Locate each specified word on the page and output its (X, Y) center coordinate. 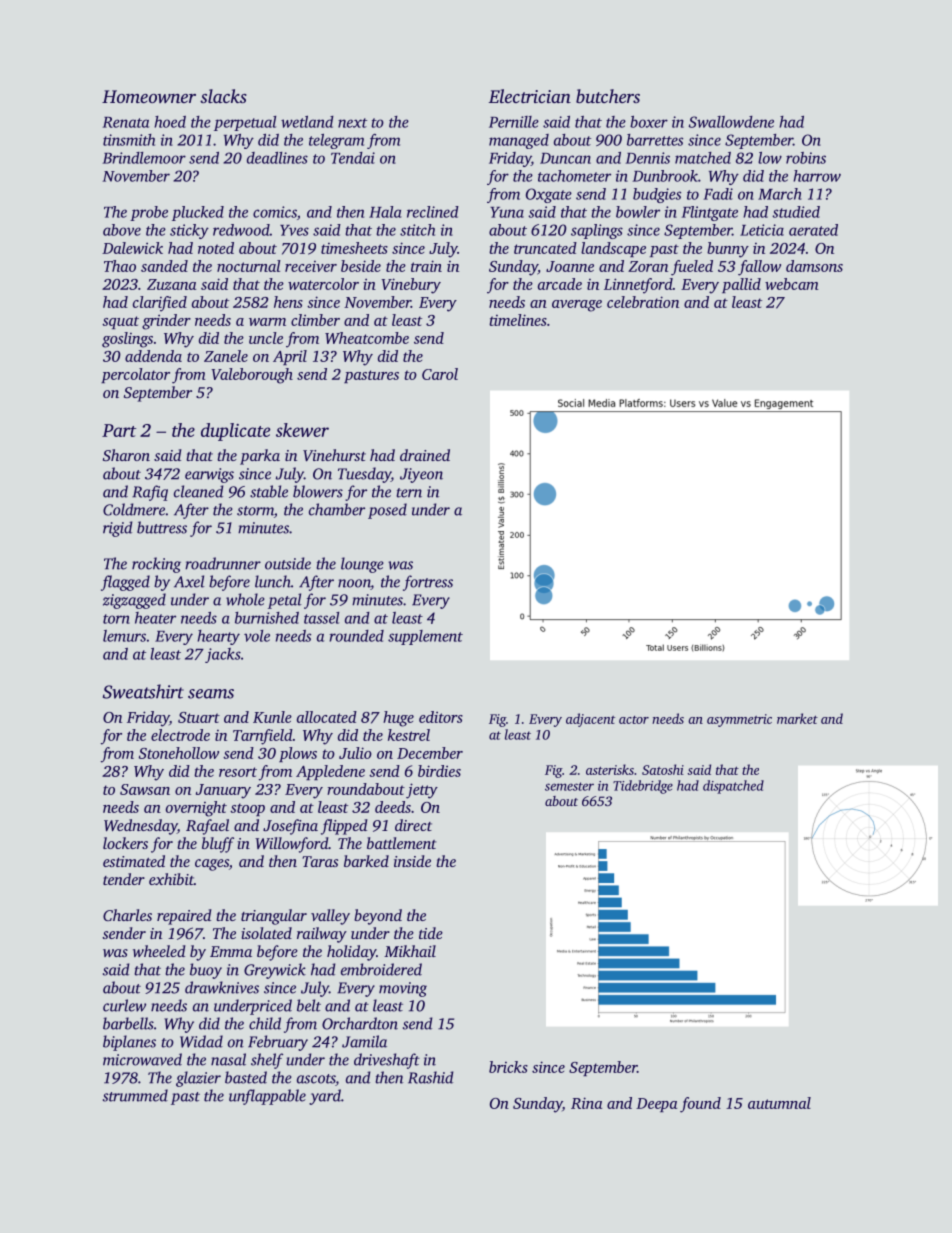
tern (409, 493)
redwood (241, 230)
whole (245, 599)
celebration (643, 302)
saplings (597, 231)
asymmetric (739, 720)
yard (325, 1097)
